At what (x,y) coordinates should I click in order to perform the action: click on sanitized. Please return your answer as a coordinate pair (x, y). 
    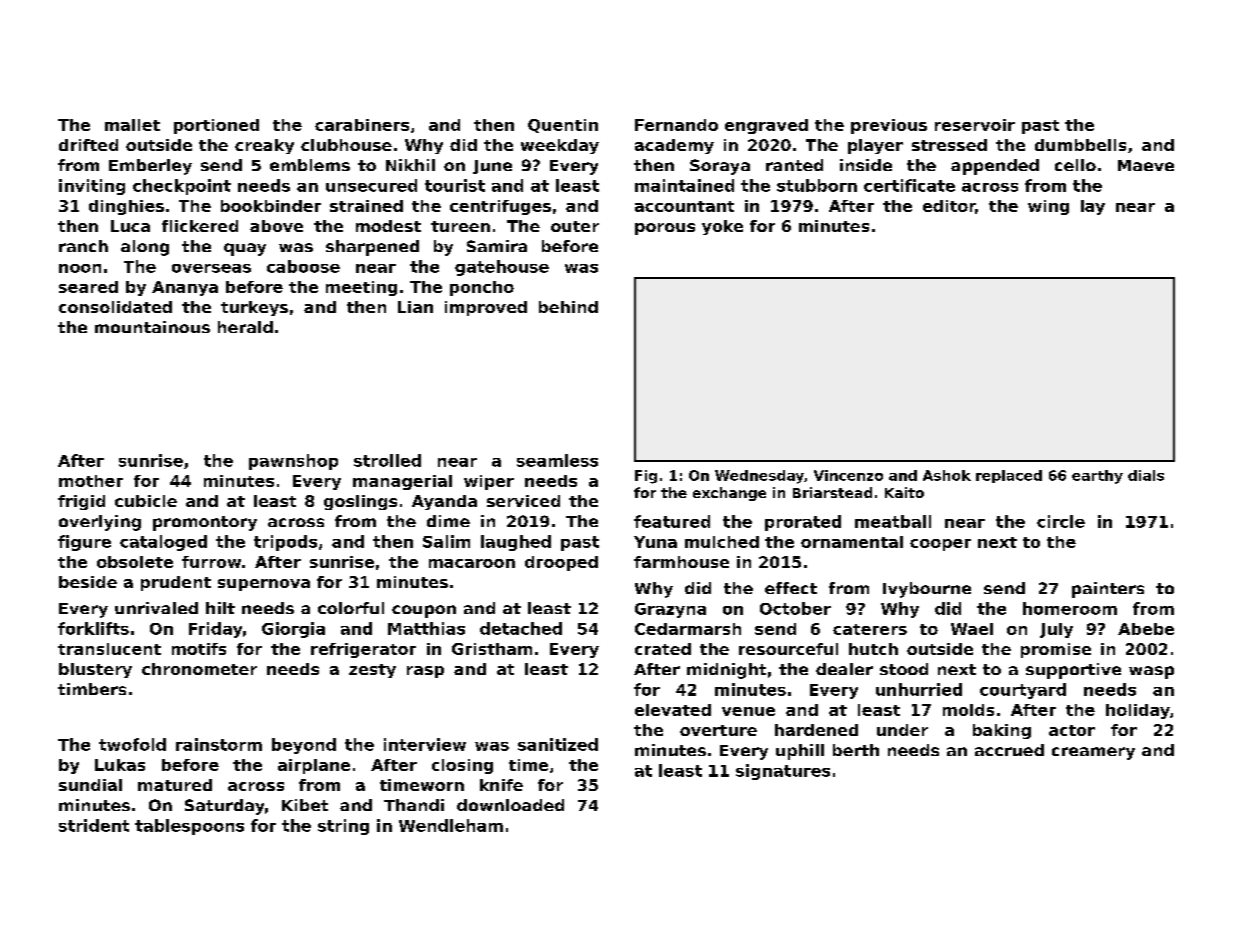
    Looking at the image, I should click on (558, 744).
